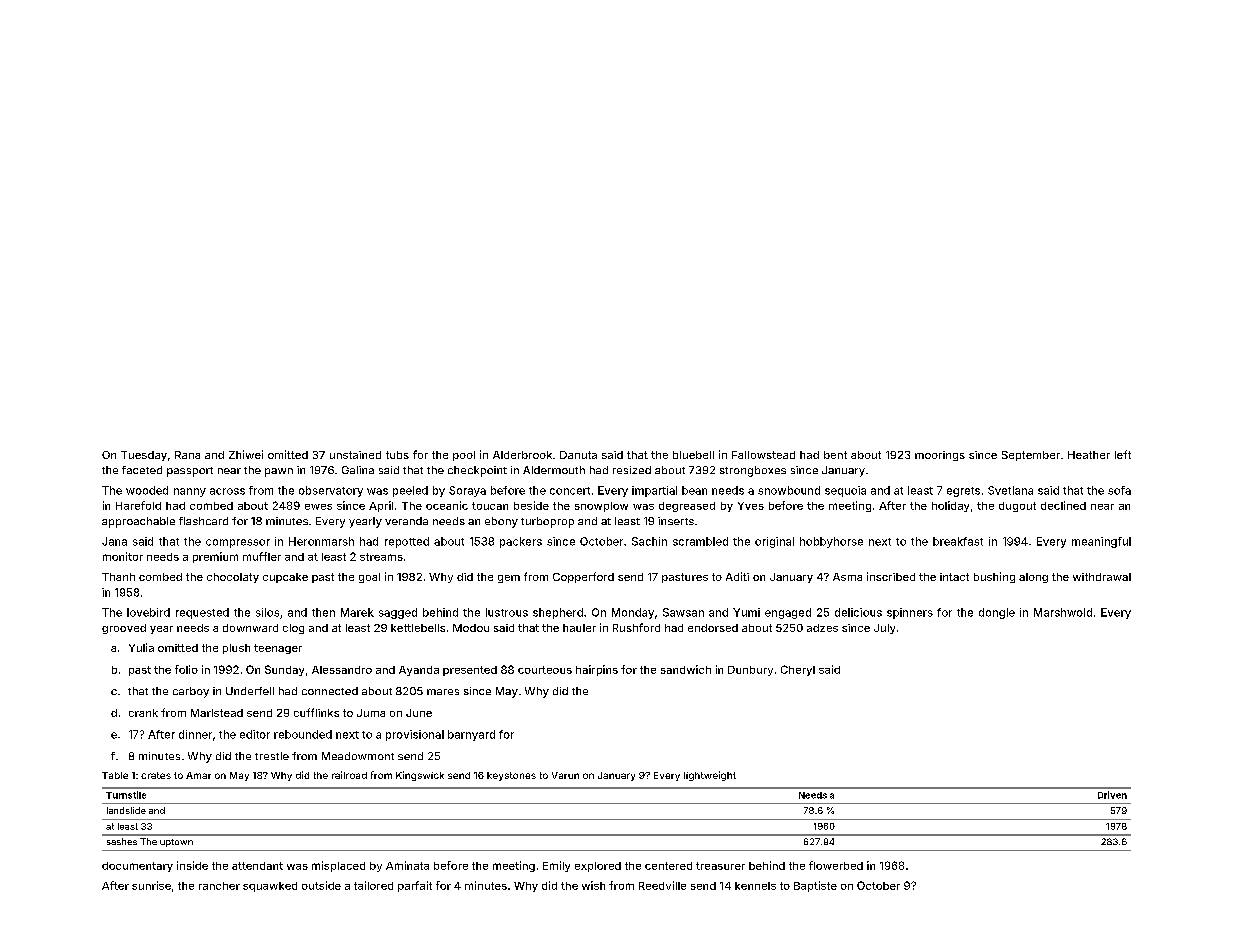 The width and height of the screenshot is (1233, 952). Describe the element at coordinates (371, 713) in the screenshot. I see `Juma` at that location.
